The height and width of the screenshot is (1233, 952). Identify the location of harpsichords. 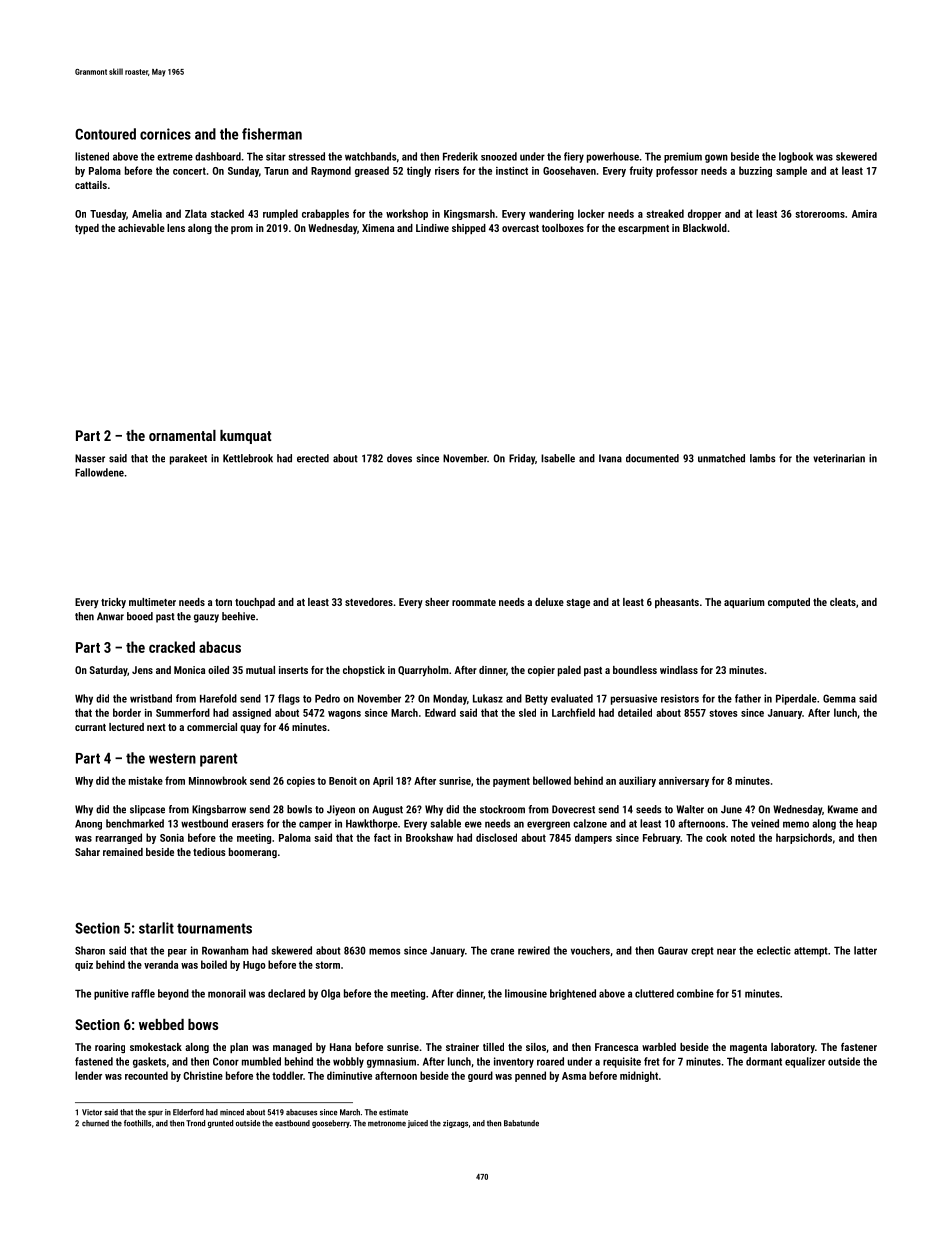
(804, 838).
